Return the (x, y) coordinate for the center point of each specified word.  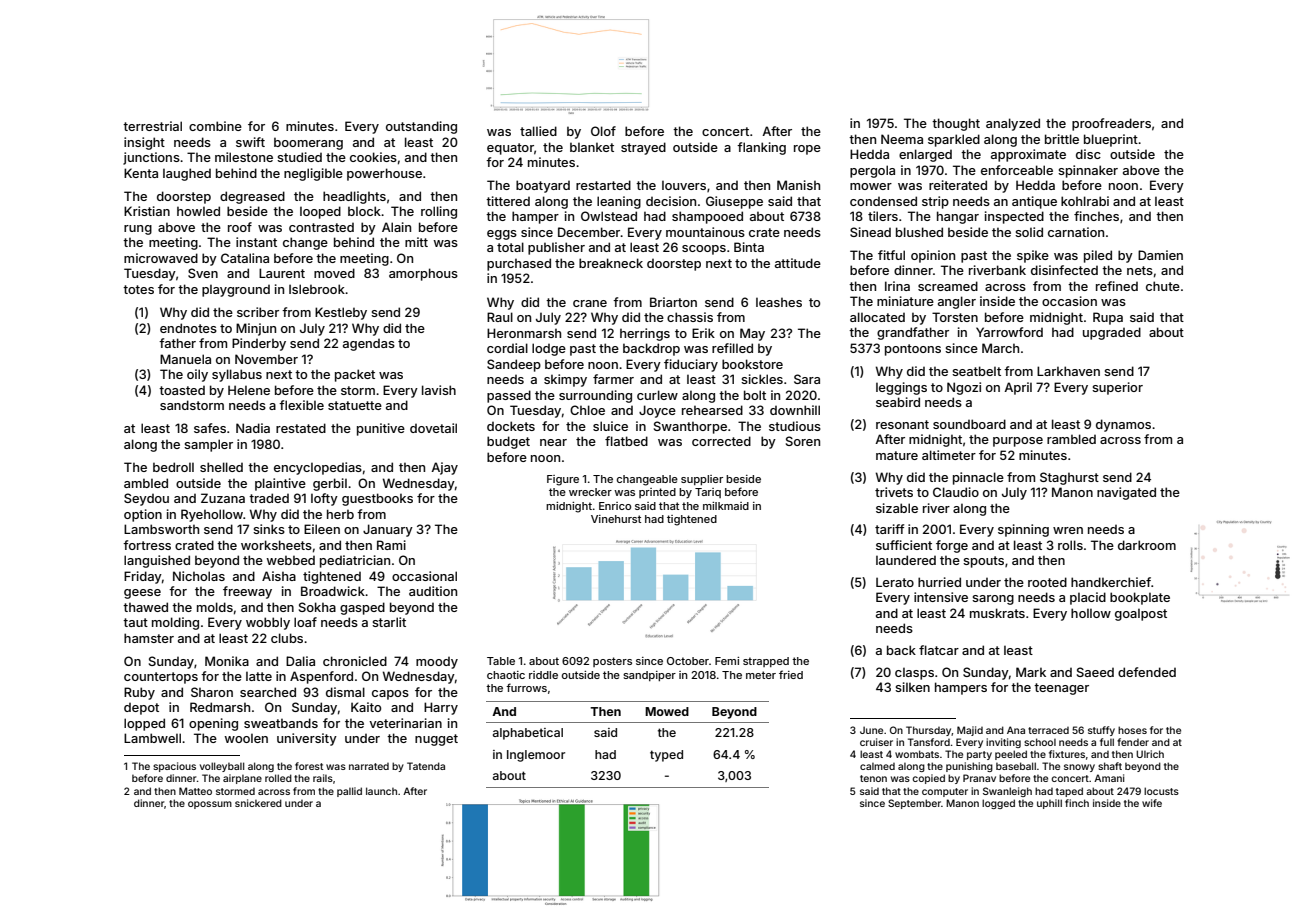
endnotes (188, 328)
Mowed (667, 711)
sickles (762, 379)
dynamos (1123, 425)
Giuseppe (734, 202)
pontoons (913, 350)
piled (1098, 256)
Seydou (146, 499)
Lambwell (152, 738)
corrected (721, 441)
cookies (373, 157)
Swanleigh (1007, 792)
